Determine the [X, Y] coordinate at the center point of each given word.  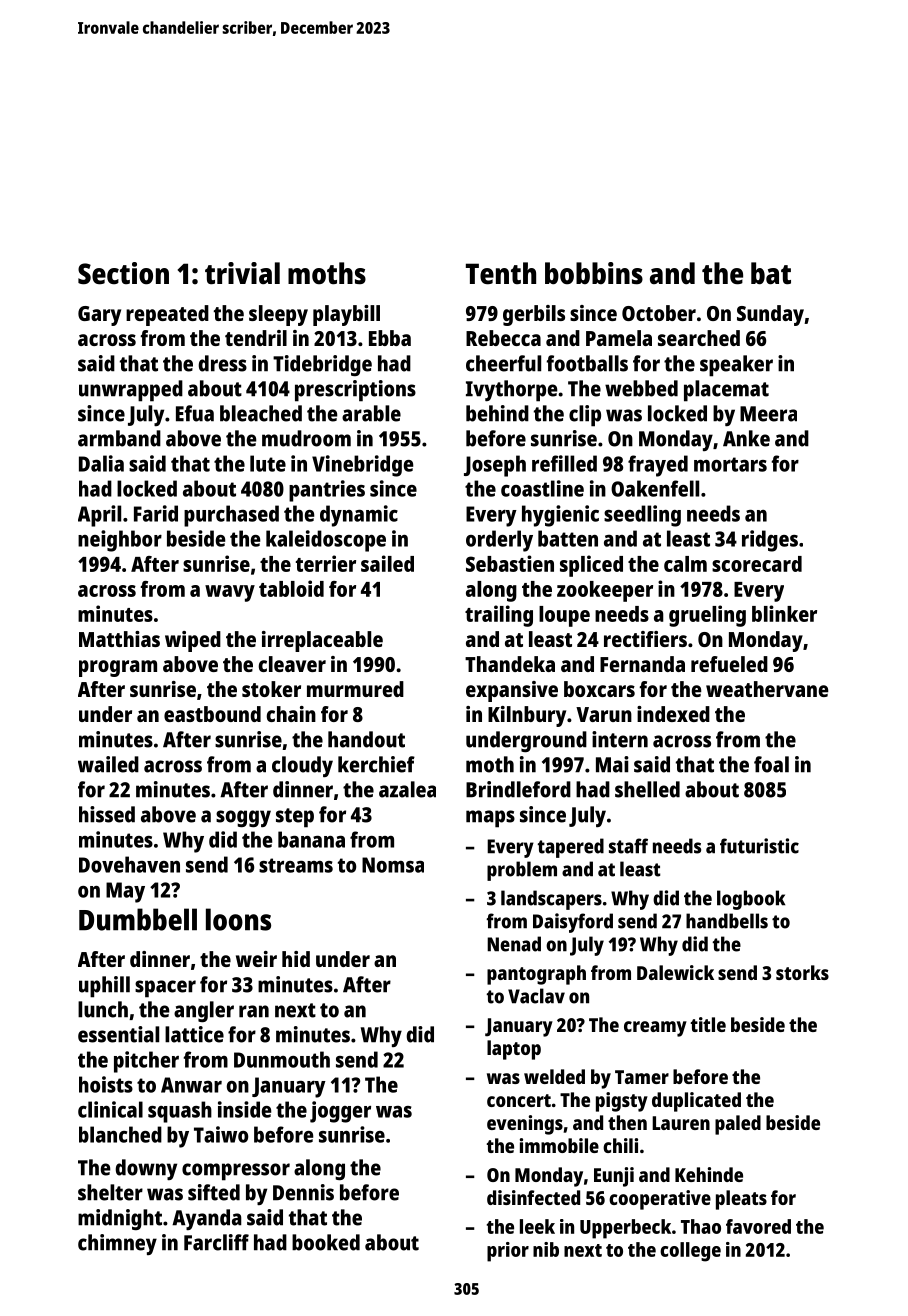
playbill [346, 315]
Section [123, 273]
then [627, 1122]
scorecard [757, 564]
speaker [736, 366]
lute [268, 463]
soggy [243, 818]
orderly [499, 541]
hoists [106, 1084]
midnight [120, 1219]
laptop [514, 1050]
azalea [407, 789]
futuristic [759, 846]
